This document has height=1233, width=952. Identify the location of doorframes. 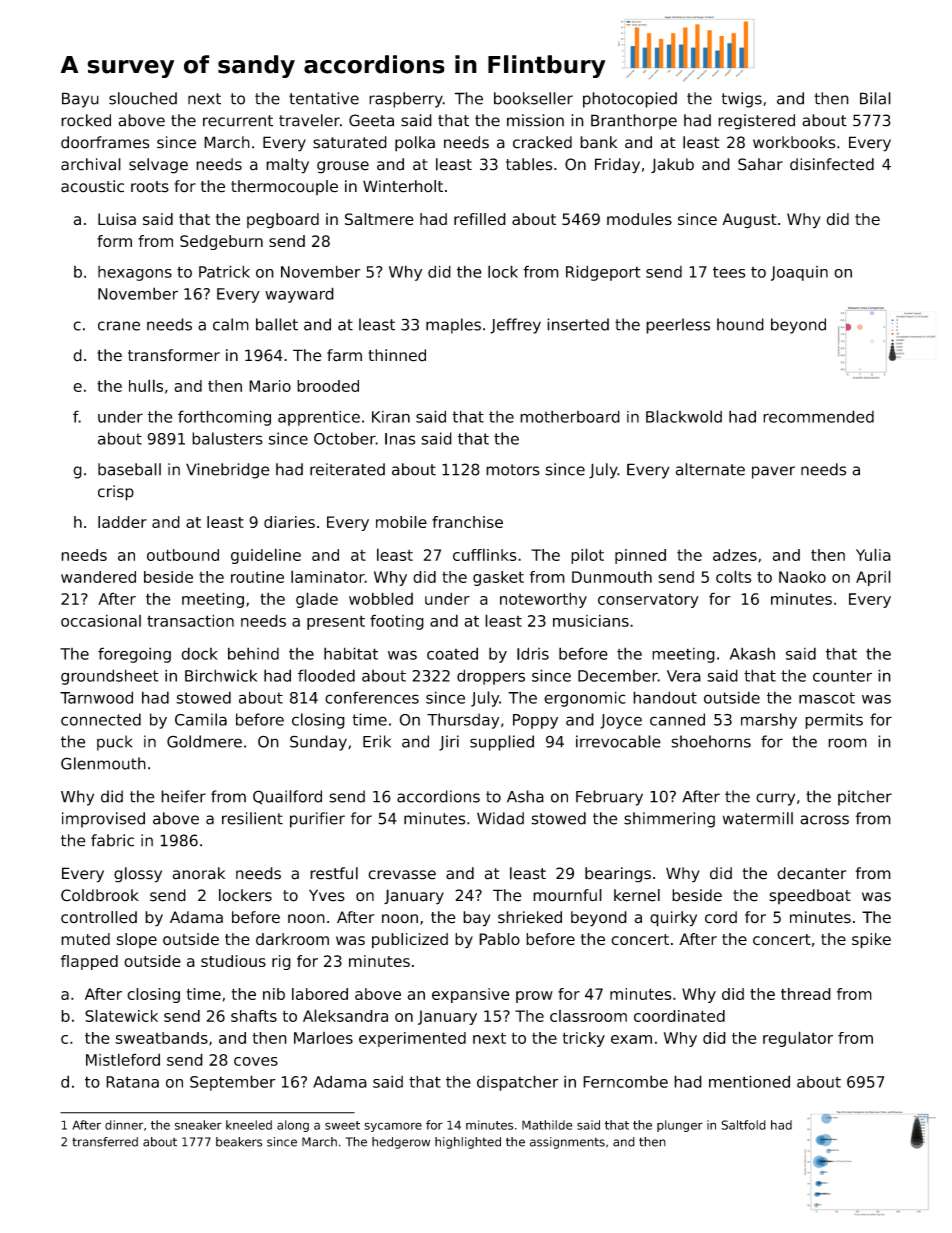
(105, 142).
